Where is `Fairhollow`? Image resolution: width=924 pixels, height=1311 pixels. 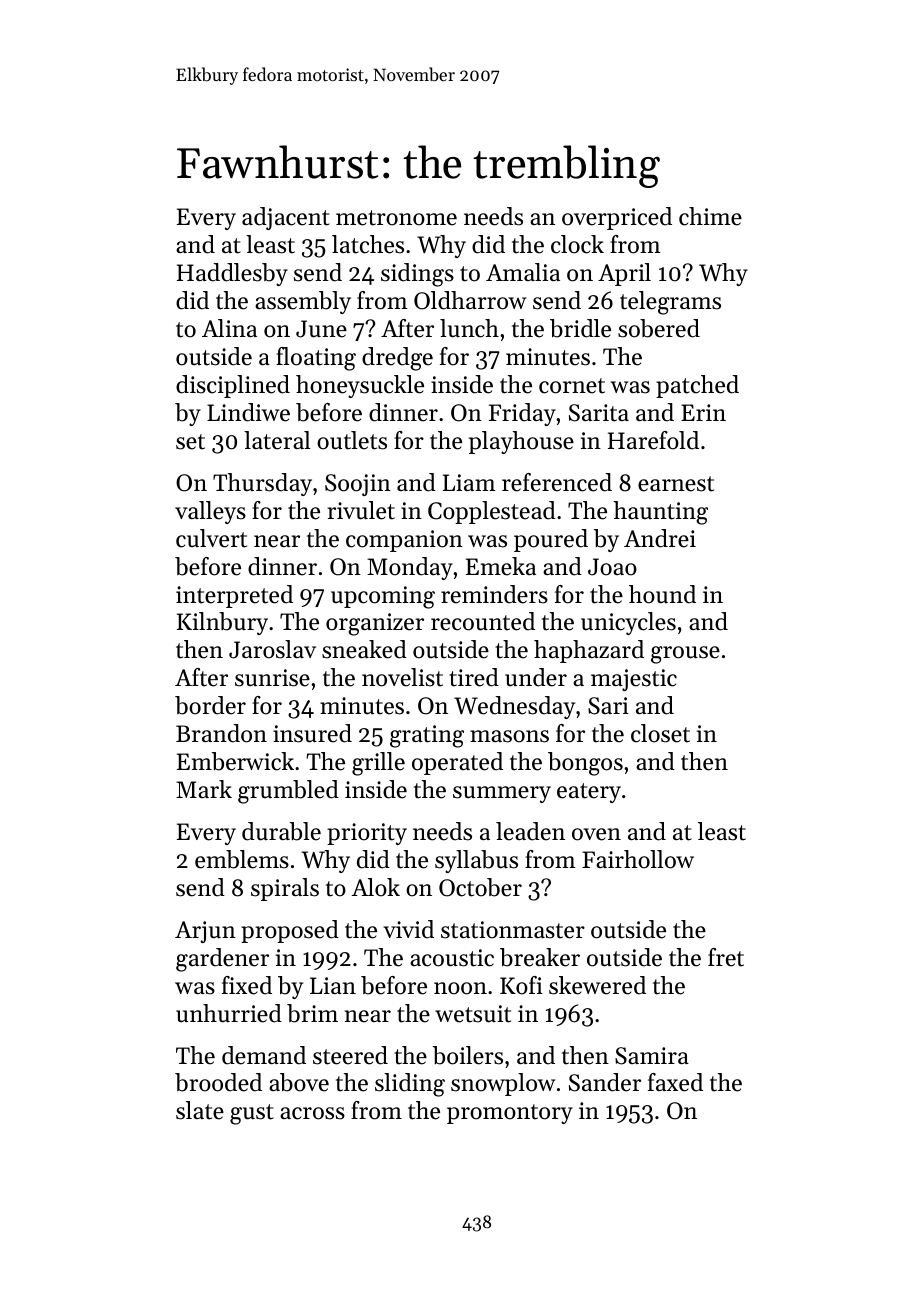 Fairhollow is located at coordinates (638, 859).
